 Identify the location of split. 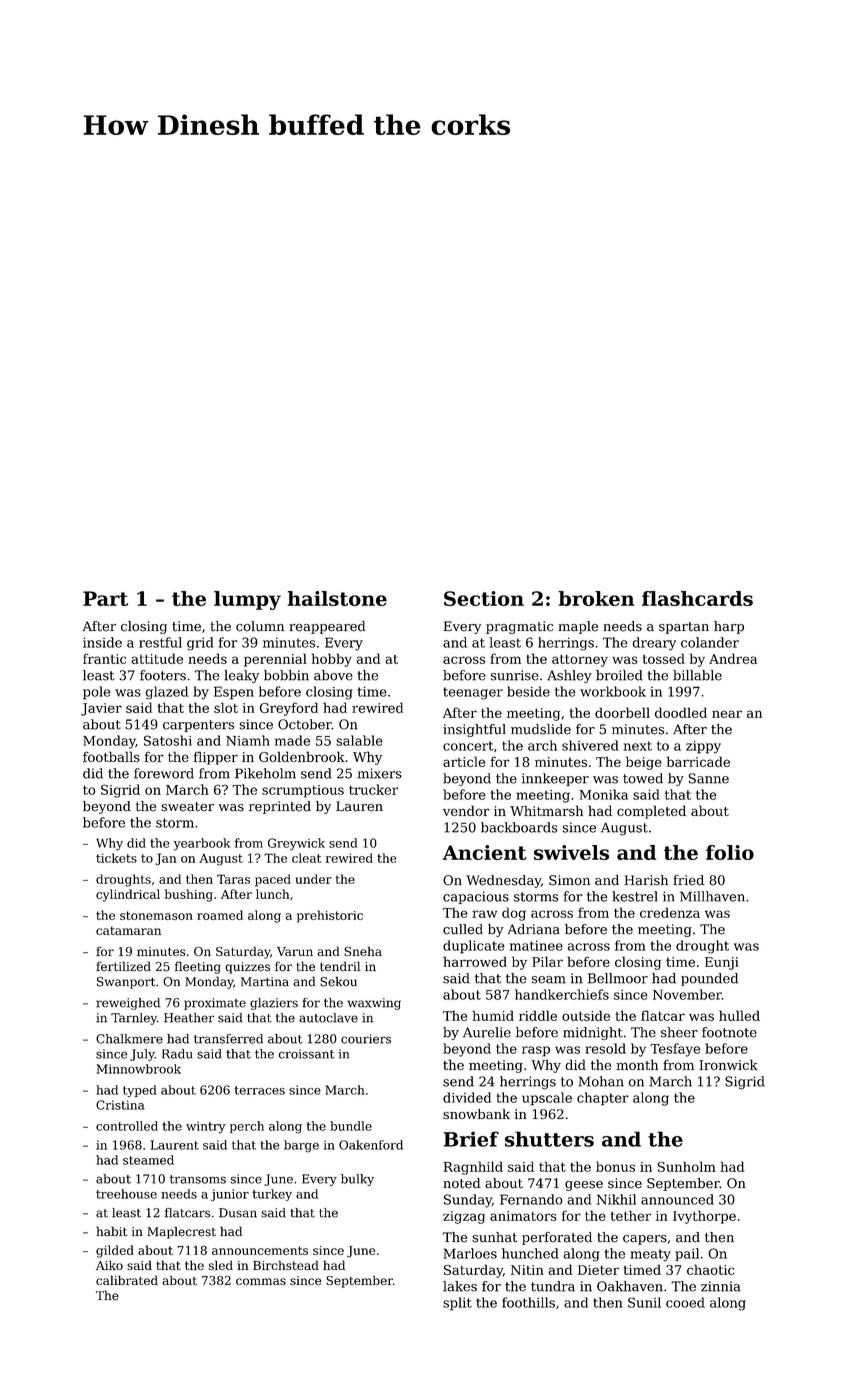
(457, 1304).
